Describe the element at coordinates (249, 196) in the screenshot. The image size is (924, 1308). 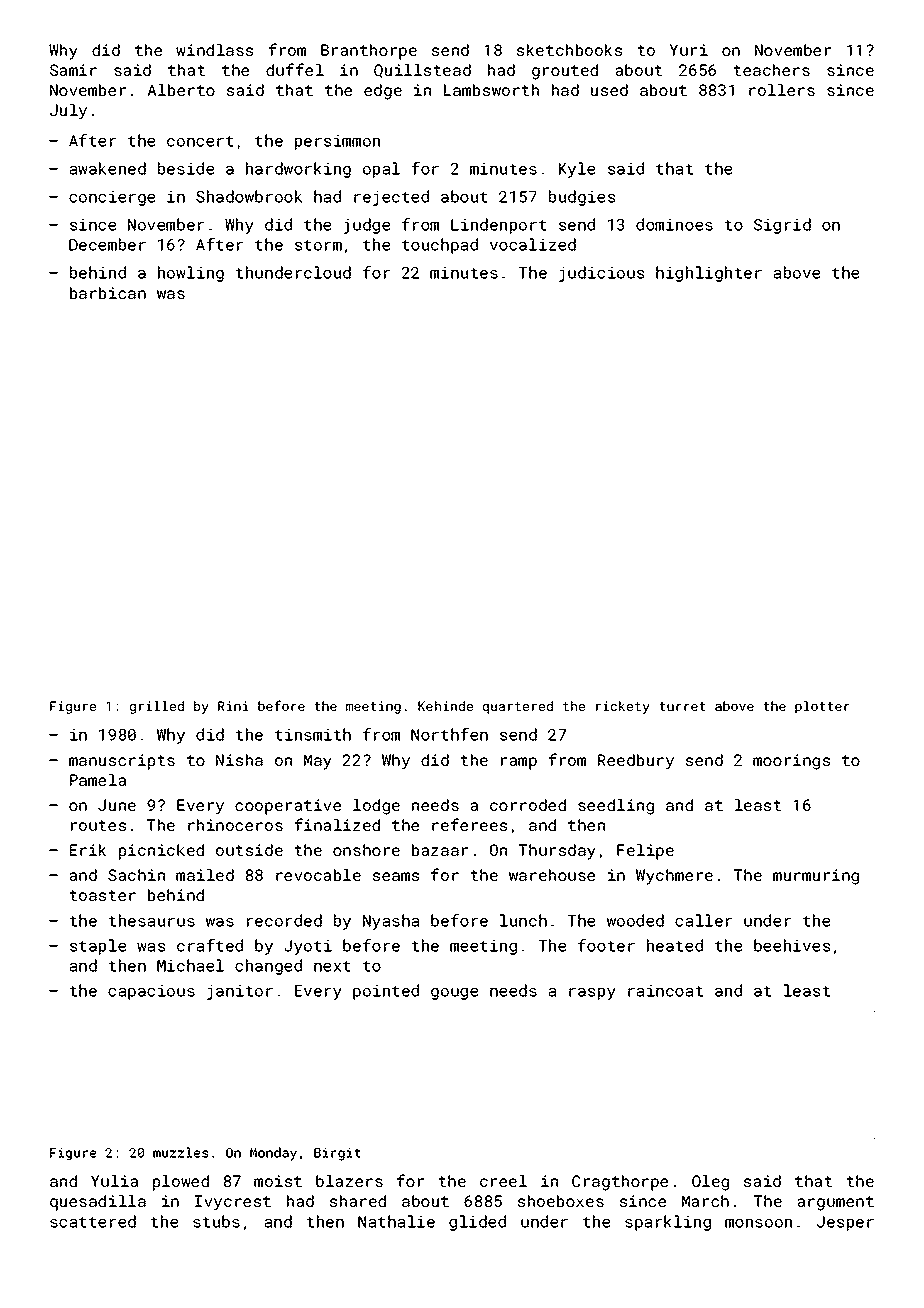
I see `Shadowbrook` at that location.
